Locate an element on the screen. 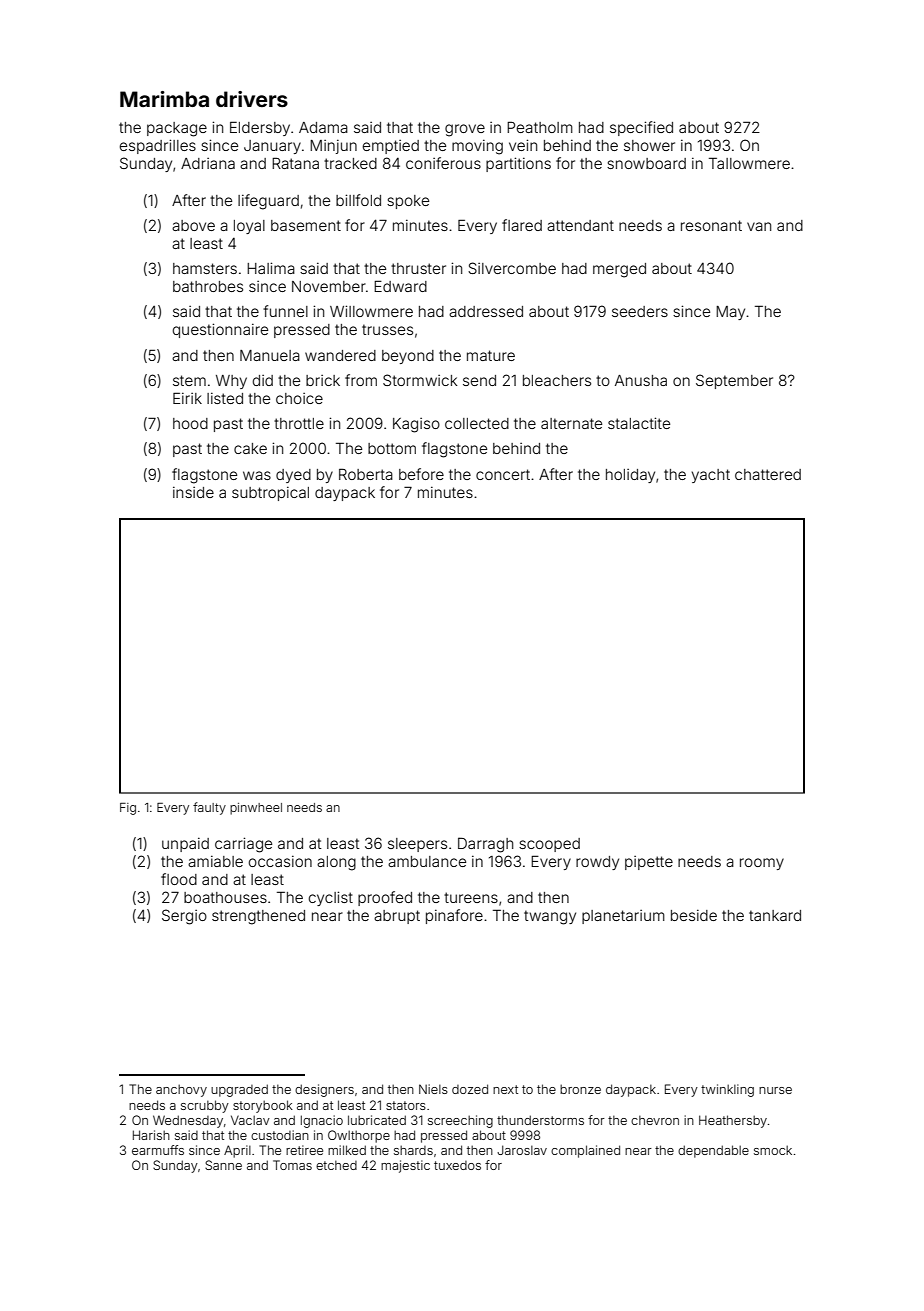 This screenshot has width=924, height=1311. Fig is located at coordinates (128, 809).
